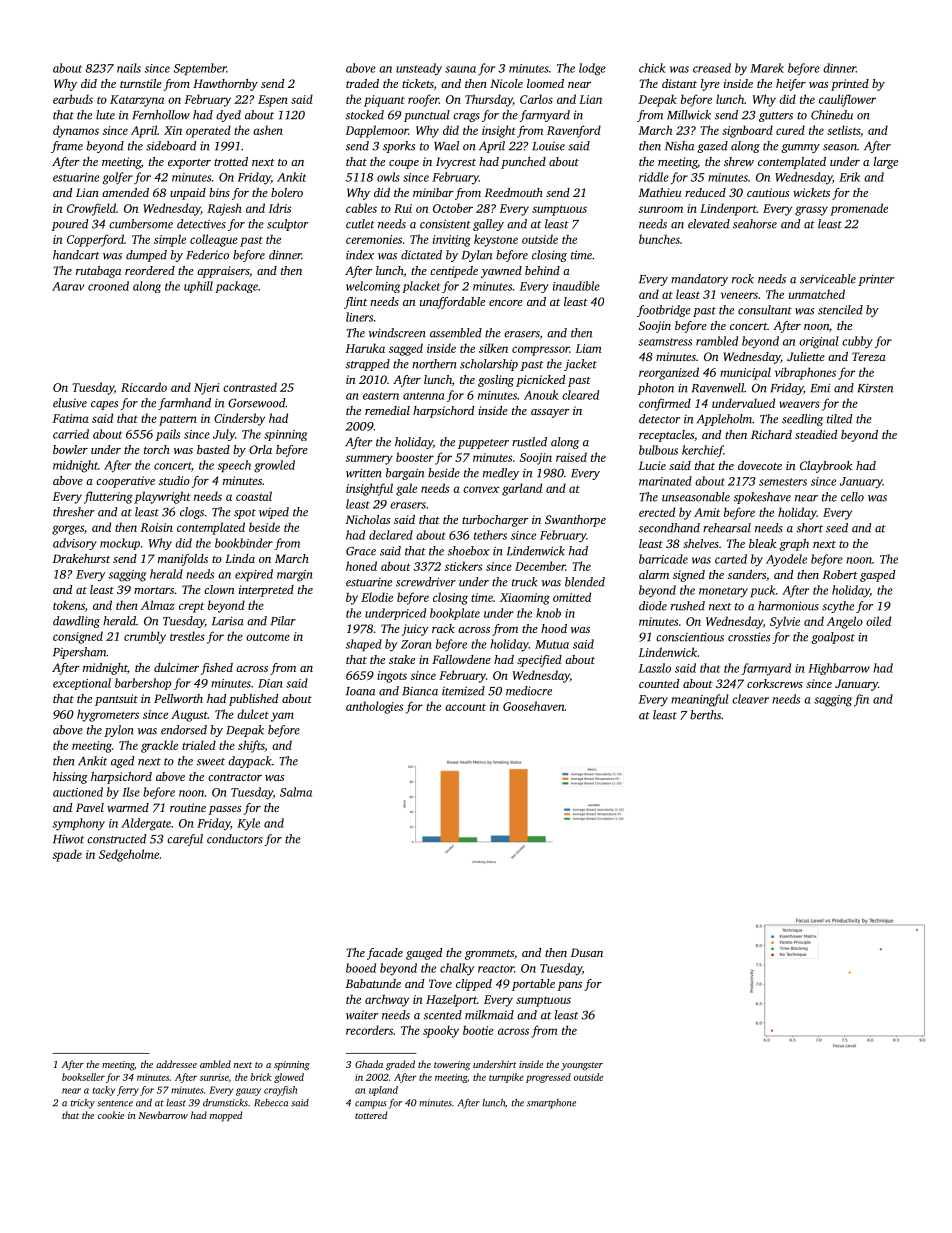  Describe the element at coordinates (455, 614) in the page. I see `bookplate` at that location.
